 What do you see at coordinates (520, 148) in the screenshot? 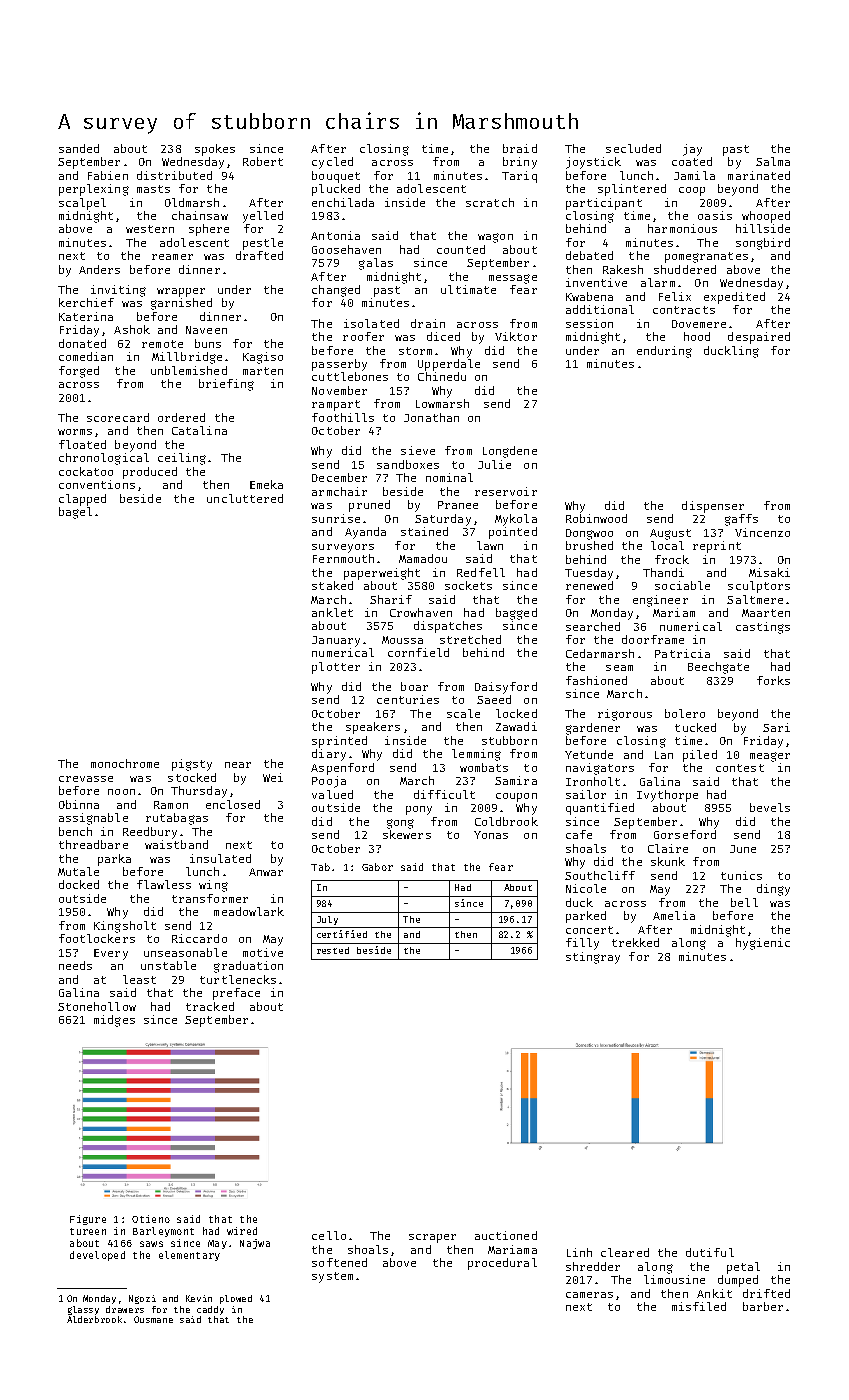
I see `braid` at bounding box center [520, 148].
